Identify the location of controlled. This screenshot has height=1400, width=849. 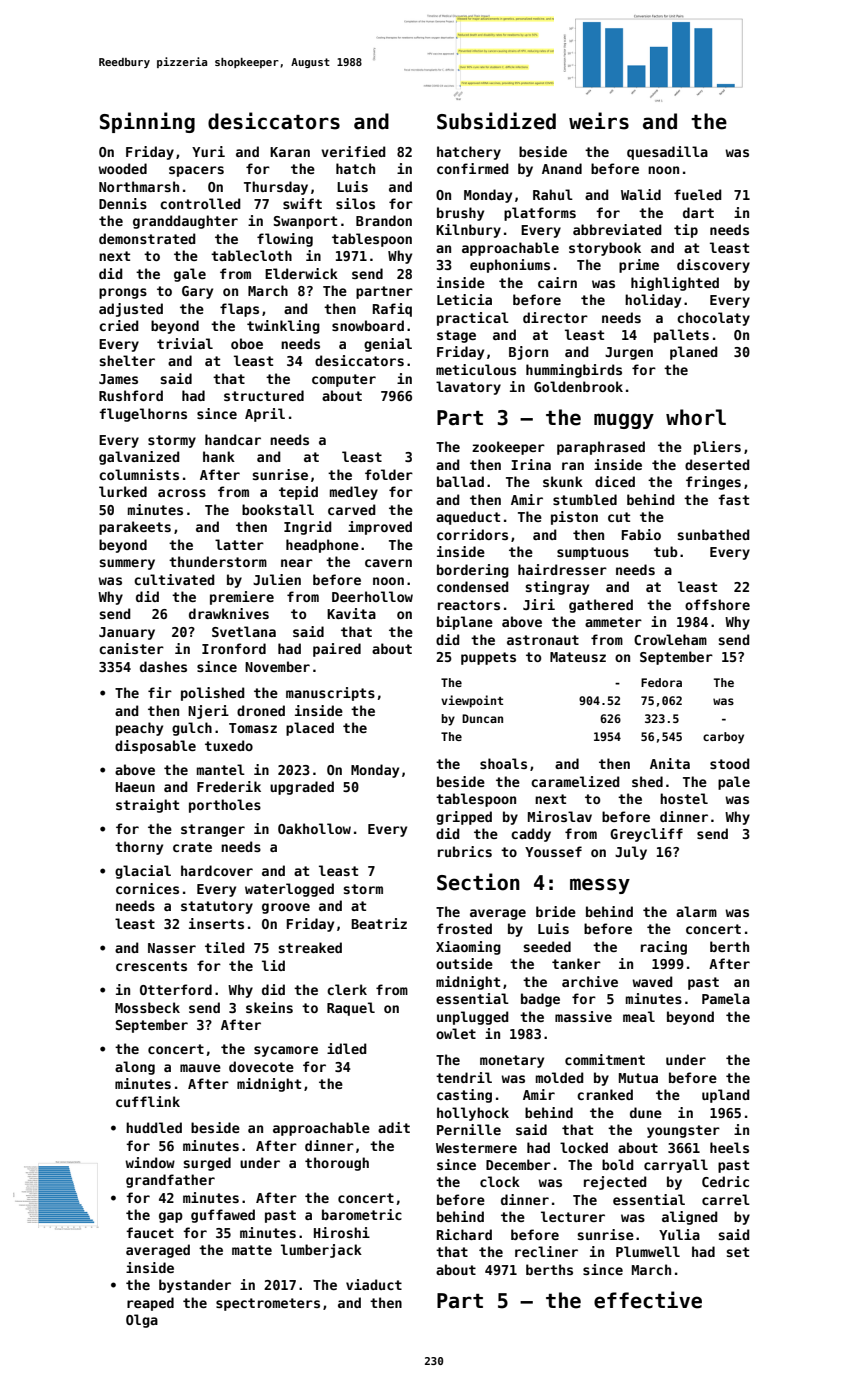
(200, 203).
